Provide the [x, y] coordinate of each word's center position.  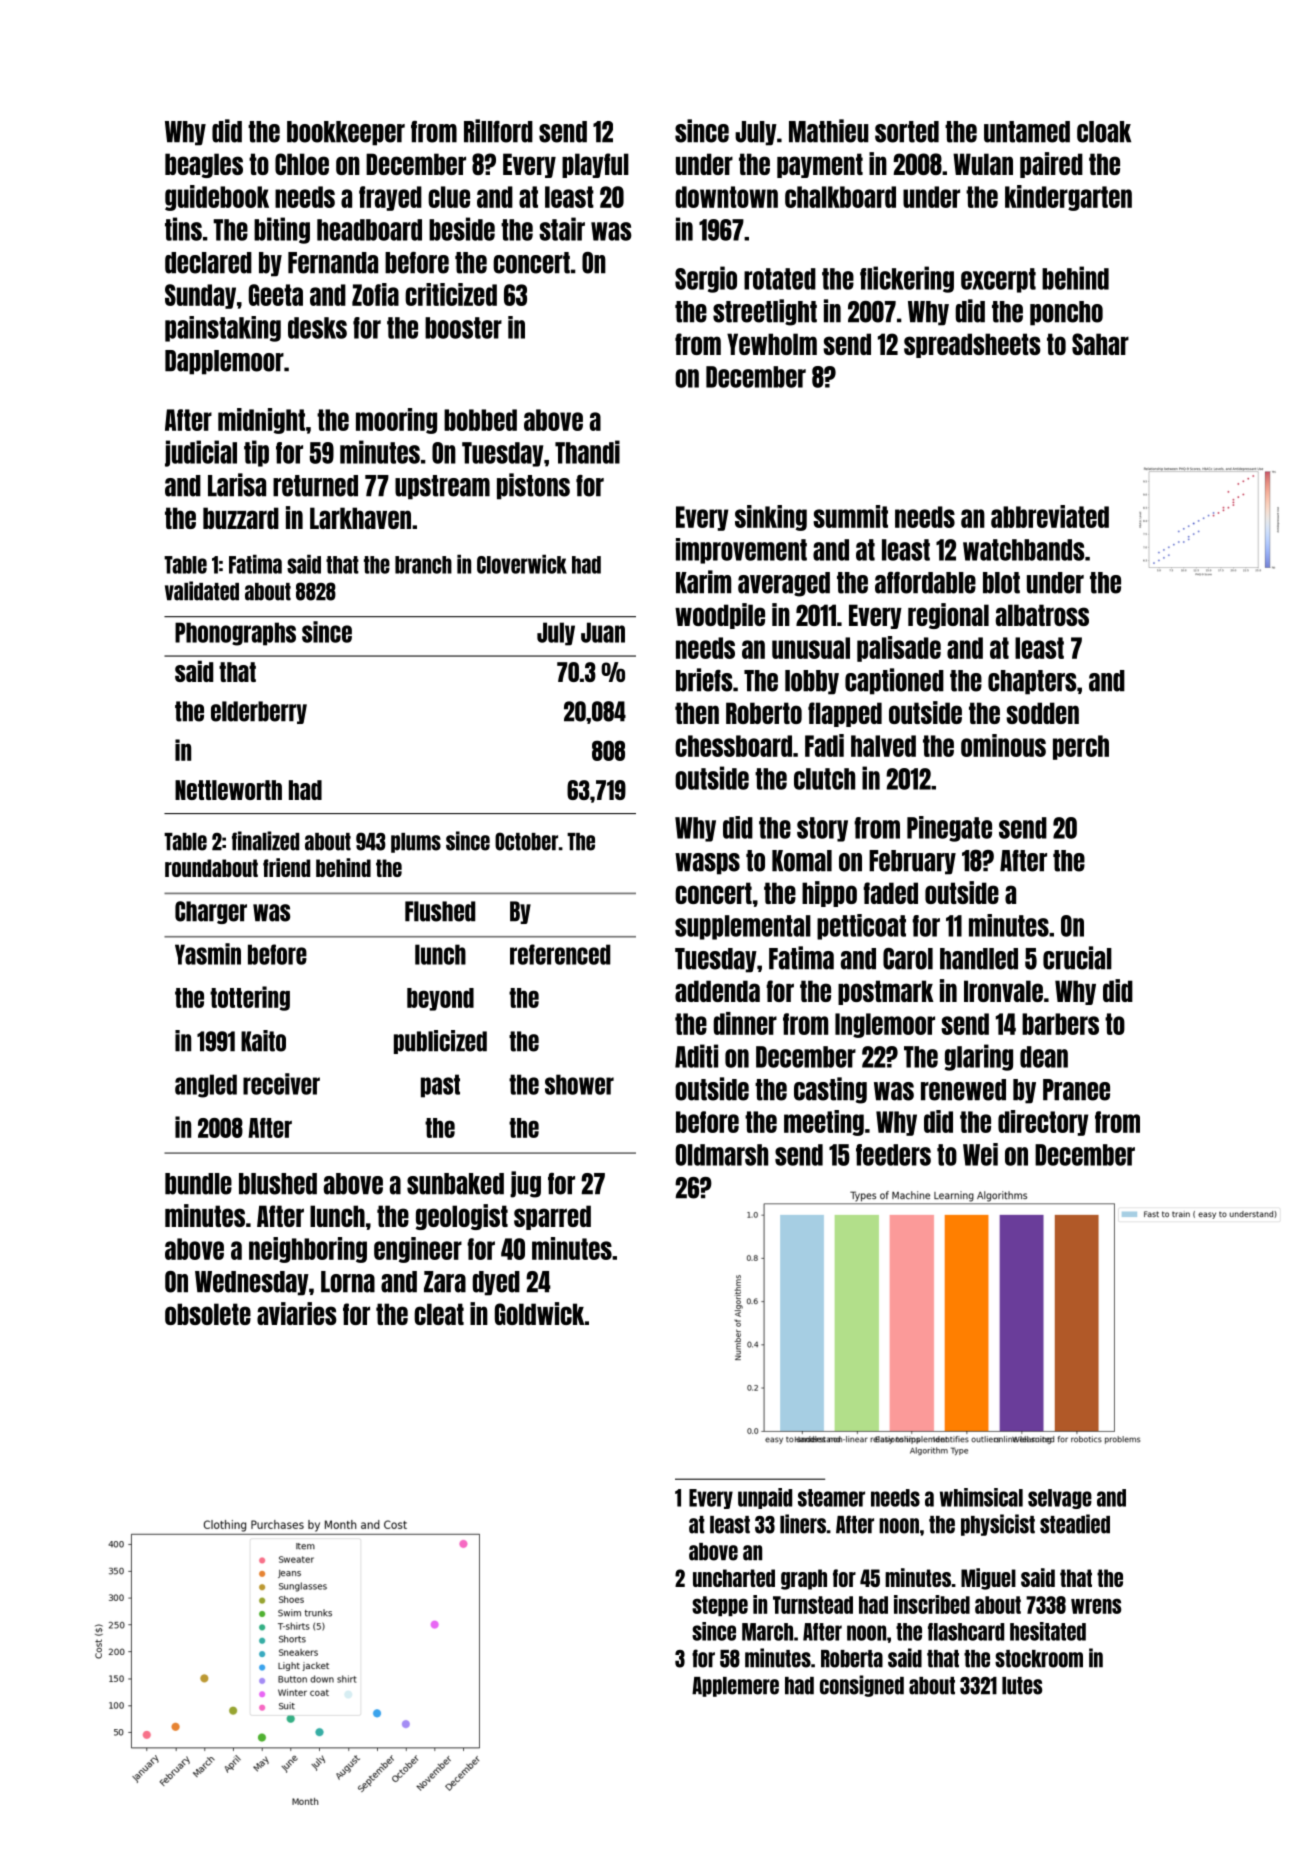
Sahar [1100, 344]
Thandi [587, 452]
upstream [442, 487]
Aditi [696, 1056]
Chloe [302, 164]
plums [416, 843]
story [822, 829]
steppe [720, 1606]
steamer [831, 1498]
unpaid [765, 1498]
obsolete [208, 1314]
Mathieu [829, 131]
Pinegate [949, 829]
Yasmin [208, 954]
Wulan [983, 164]
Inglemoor [885, 1025]
